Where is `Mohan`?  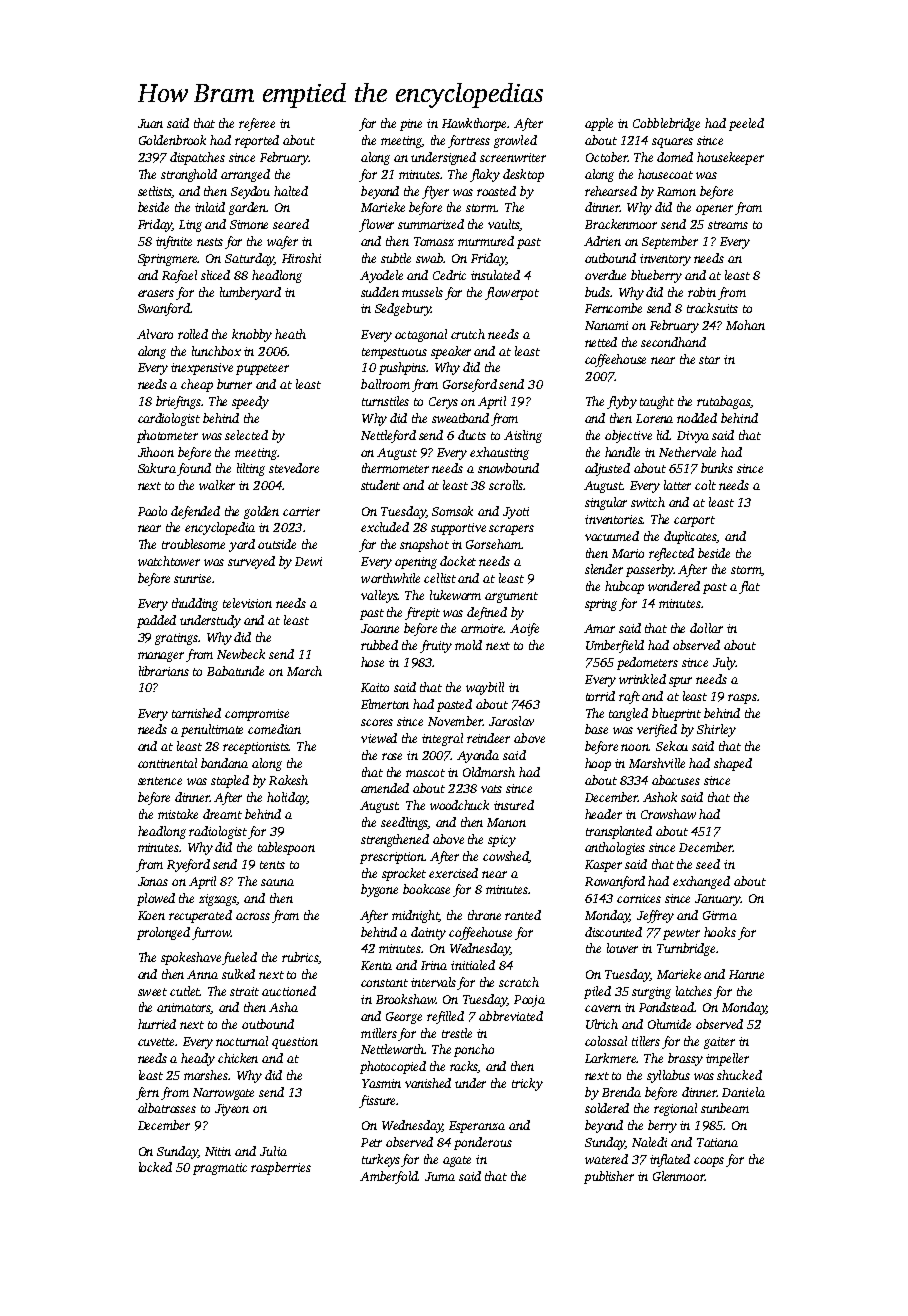 Mohan is located at coordinates (745, 325).
